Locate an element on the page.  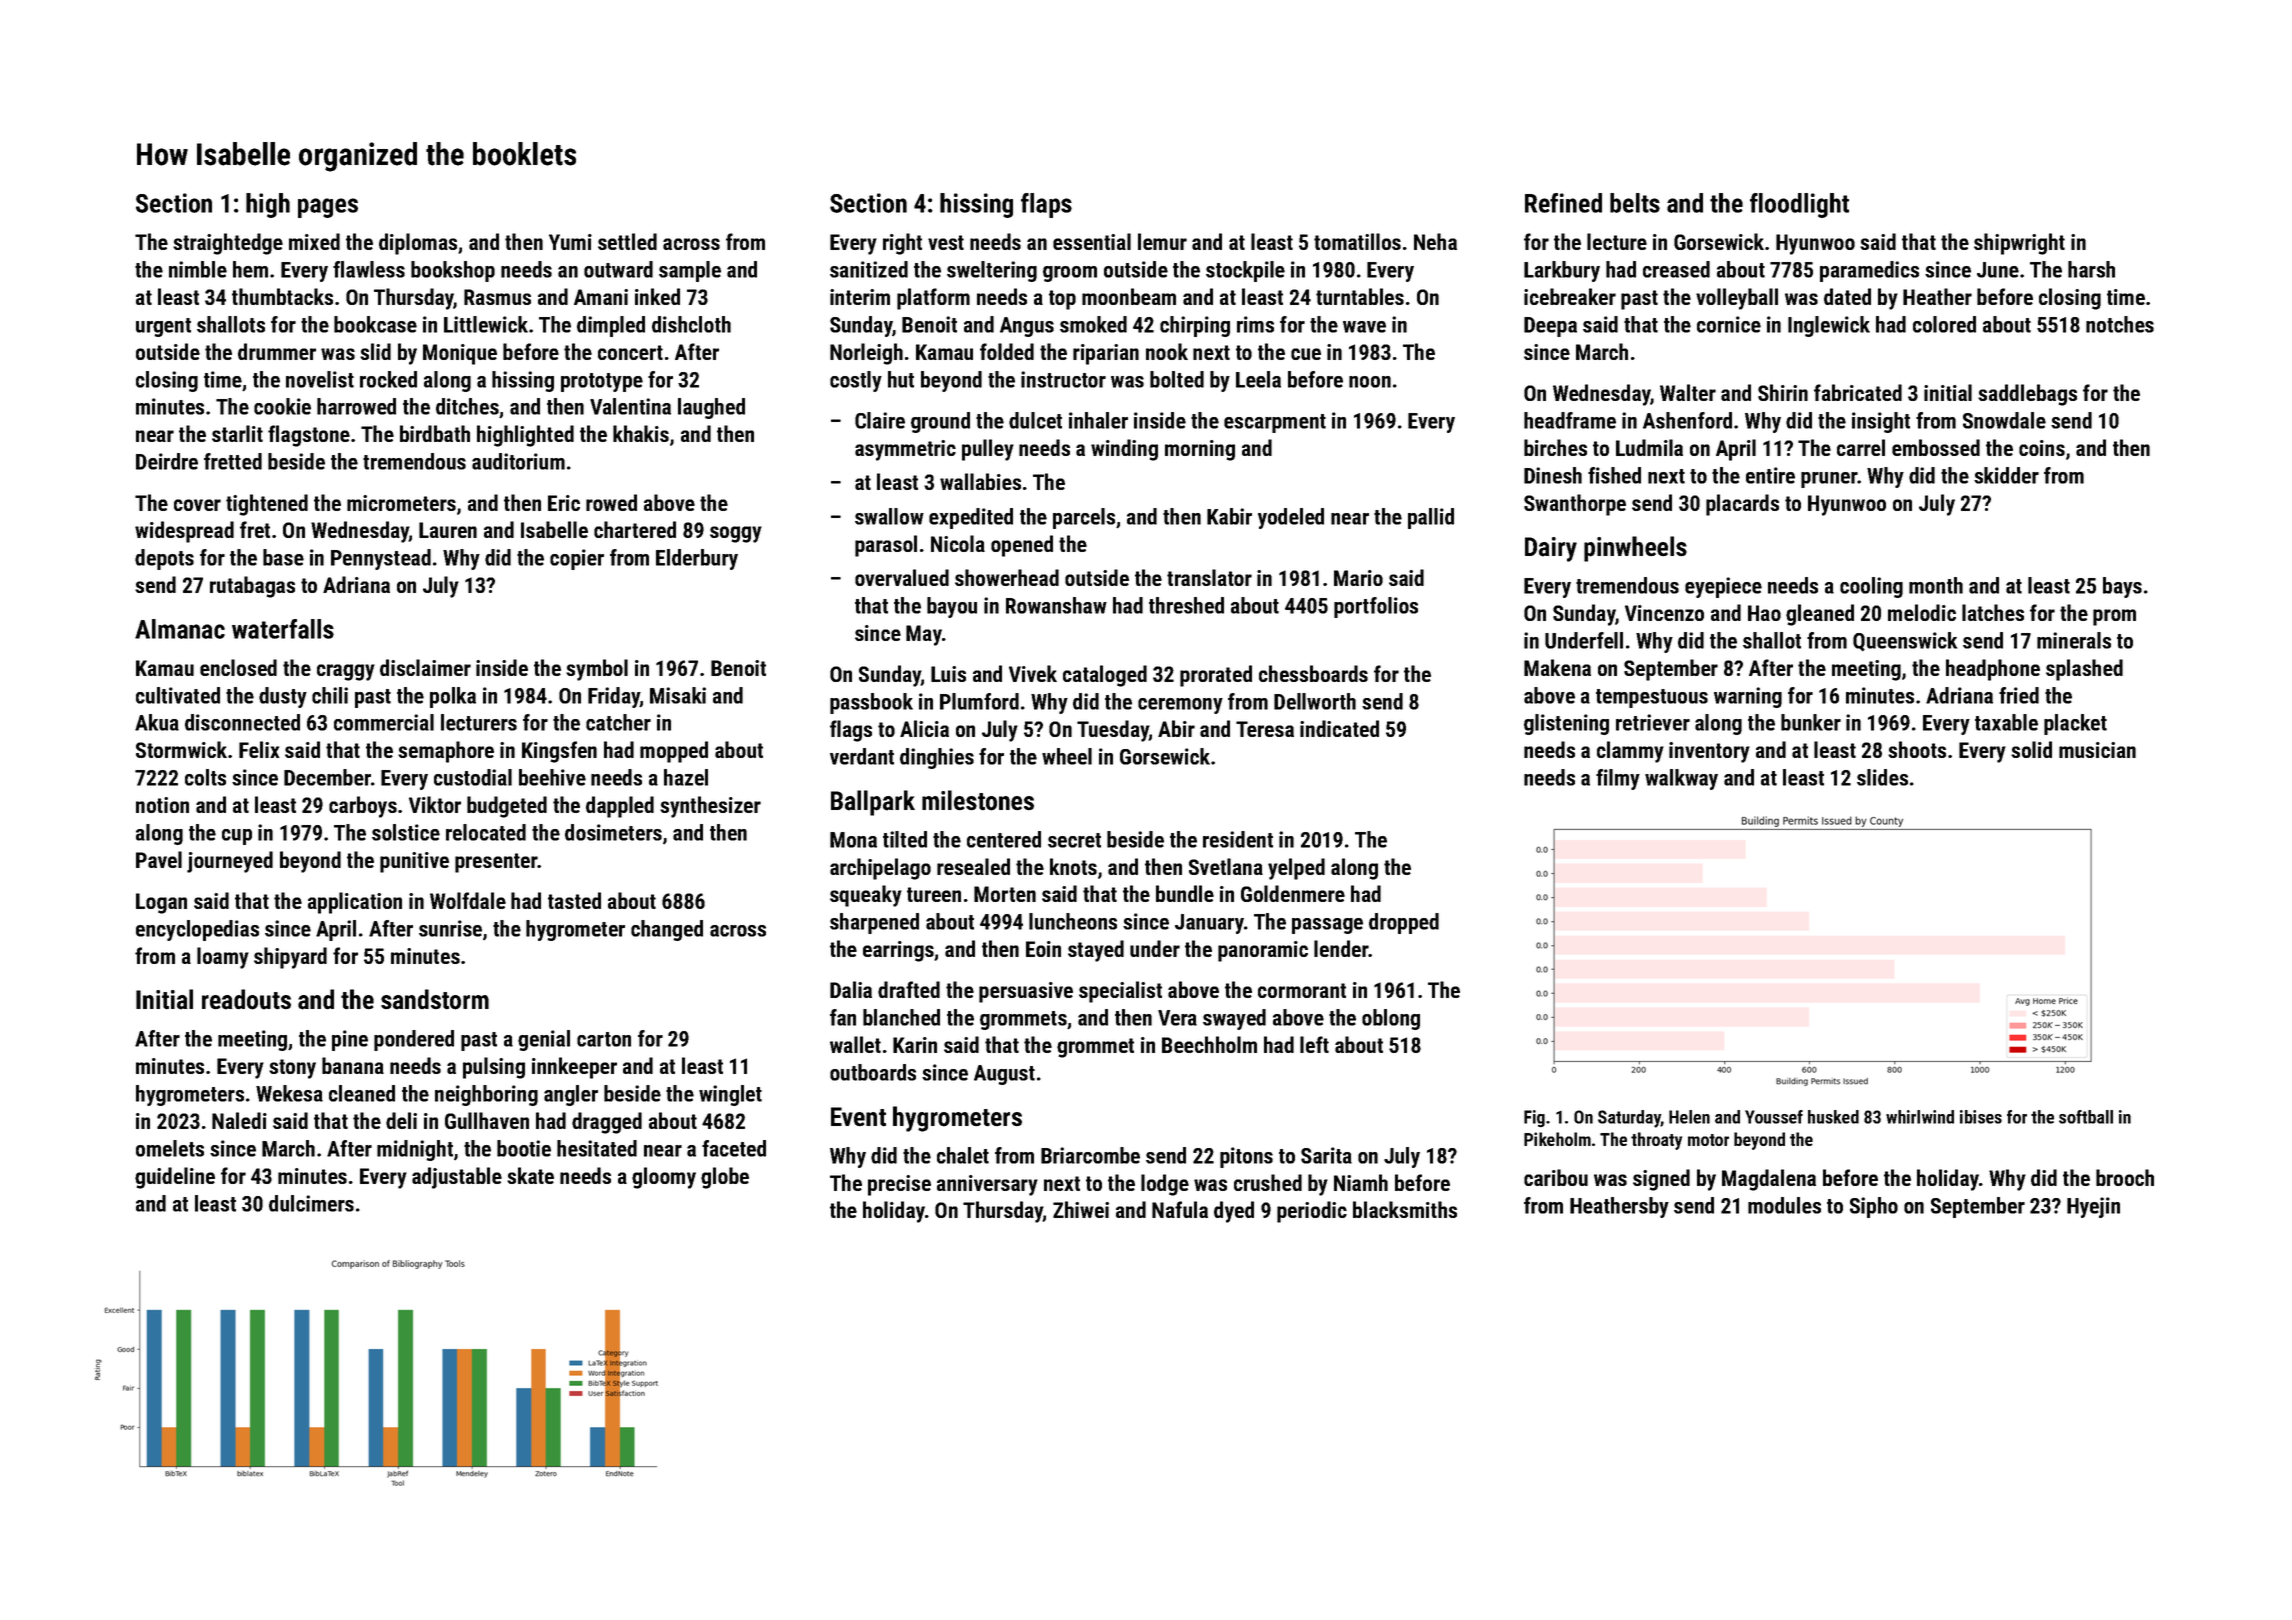
noon is located at coordinates (1370, 382).
